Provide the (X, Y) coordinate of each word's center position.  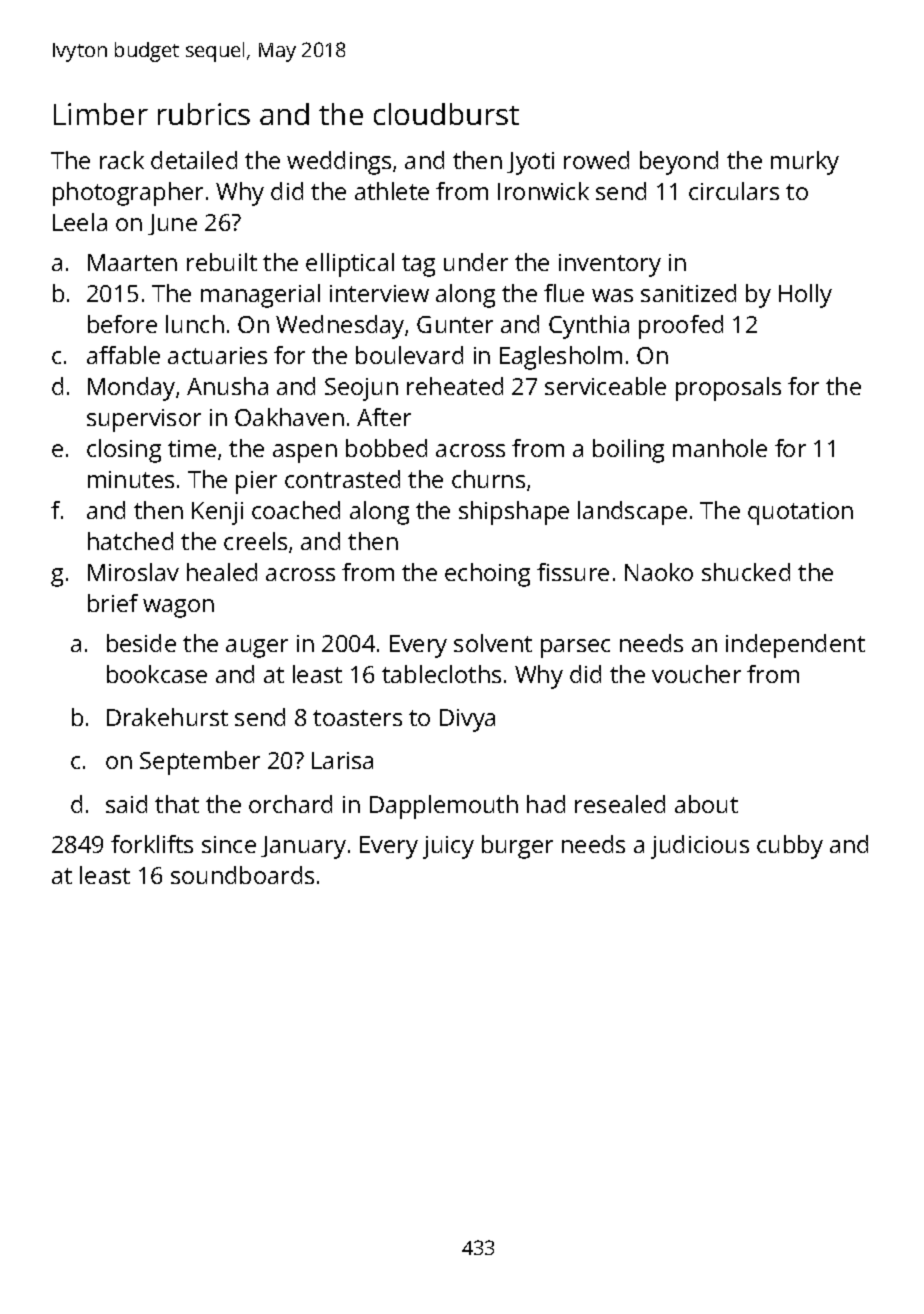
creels (255, 541)
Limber (101, 114)
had (546, 804)
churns (488, 479)
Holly (805, 296)
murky (805, 163)
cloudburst (446, 114)
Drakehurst (167, 717)
